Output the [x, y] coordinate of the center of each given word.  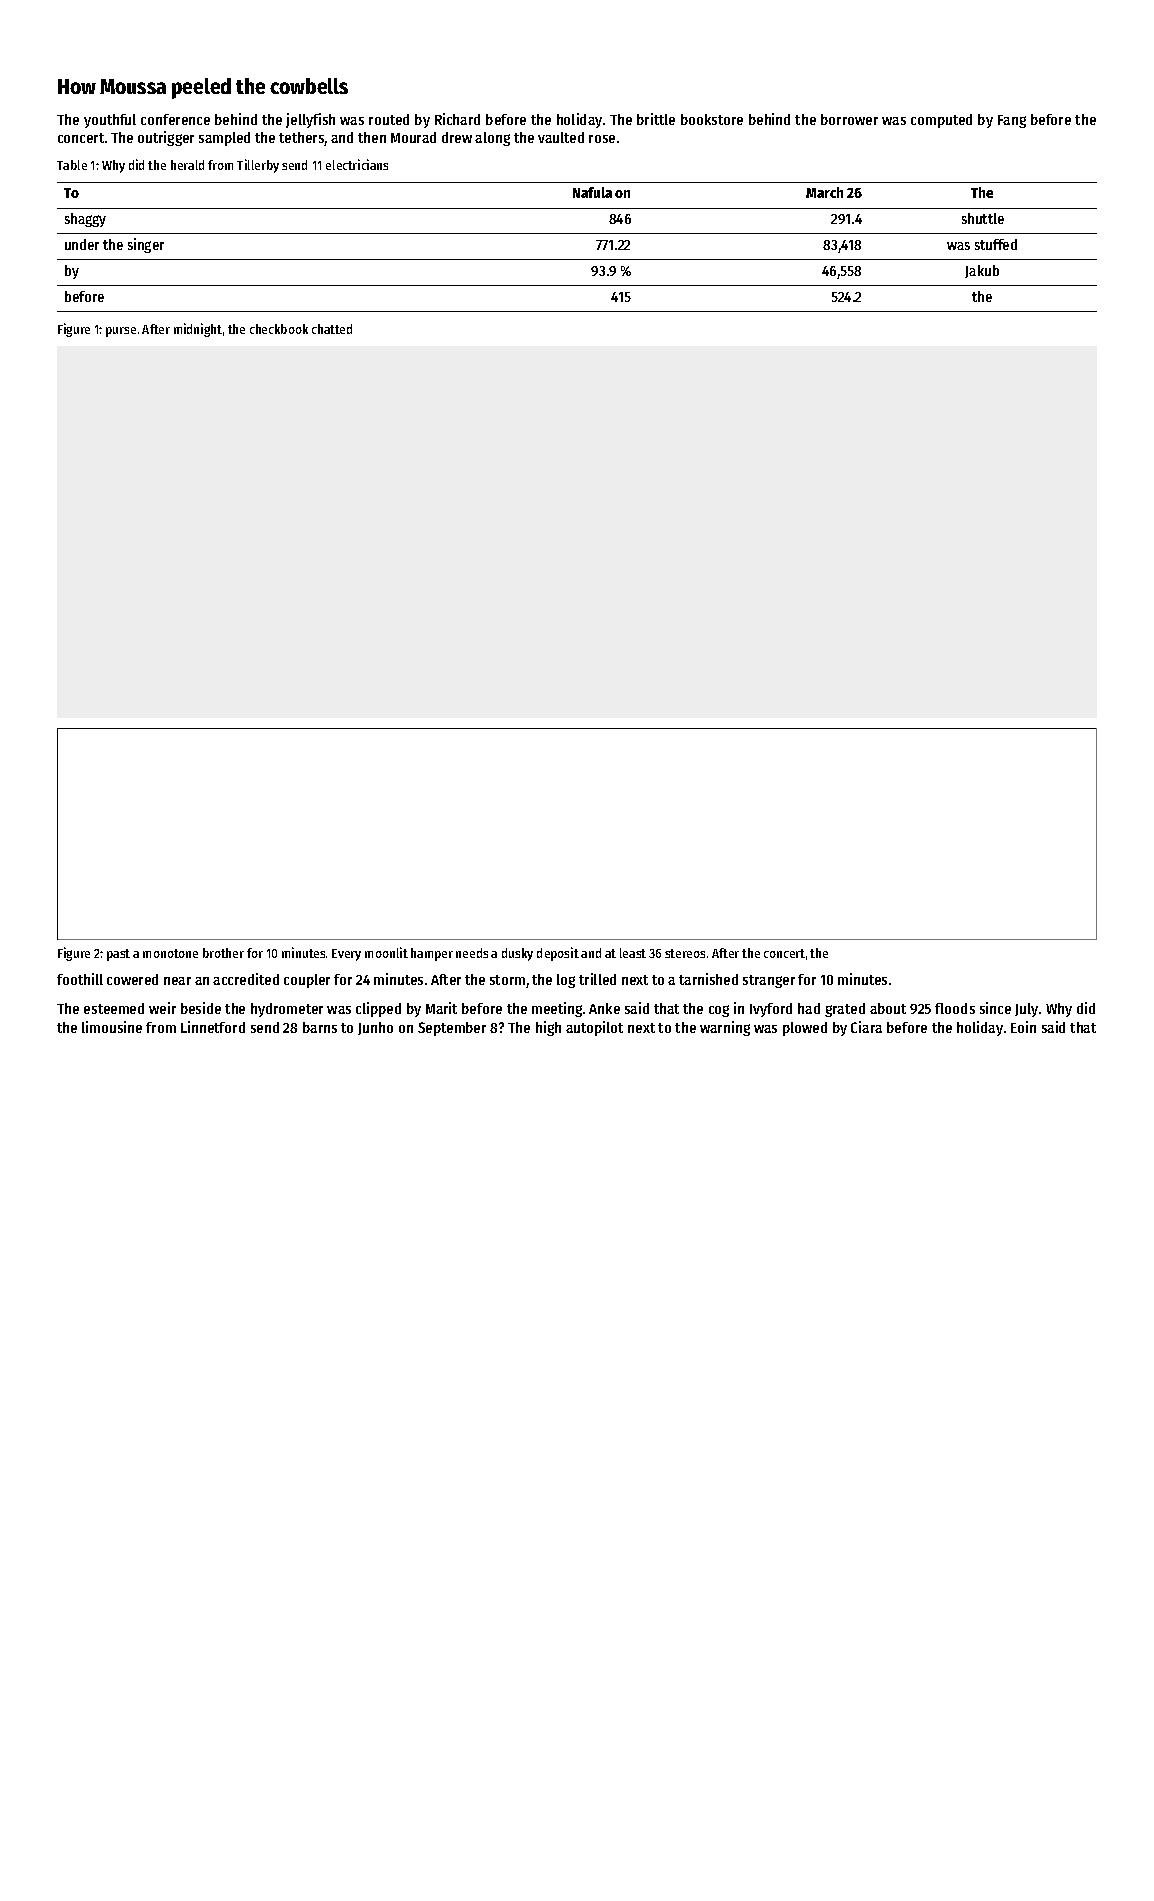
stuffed [996, 244]
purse [121, 332]
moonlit [386, 952]
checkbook [279, 329]
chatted [332, 329]
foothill [80, 979]
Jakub [982, 271]
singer [146, 245]
